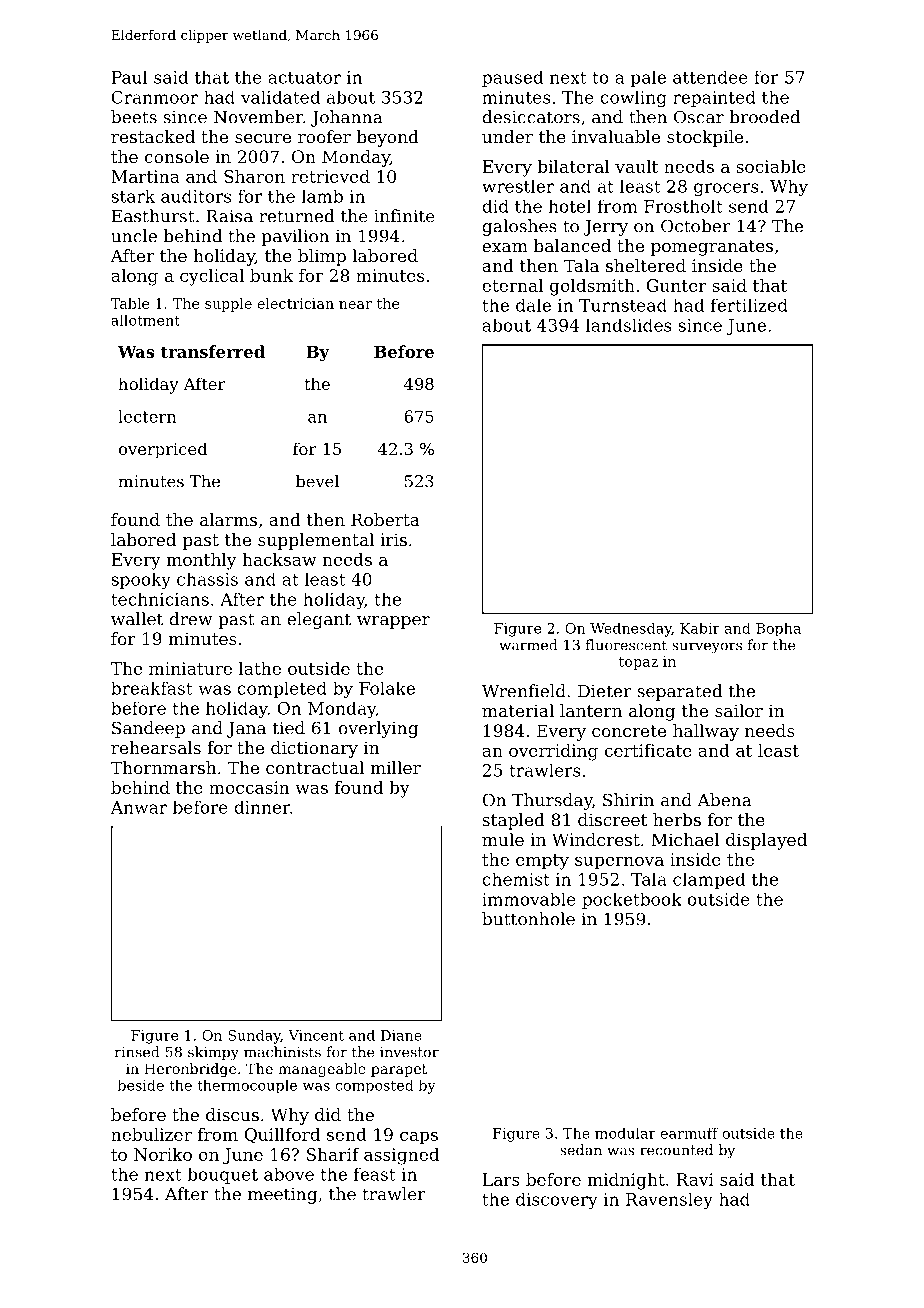 This screenshot has height=1308, width=924. I want to click on Sandeep, so click(148, 729).
